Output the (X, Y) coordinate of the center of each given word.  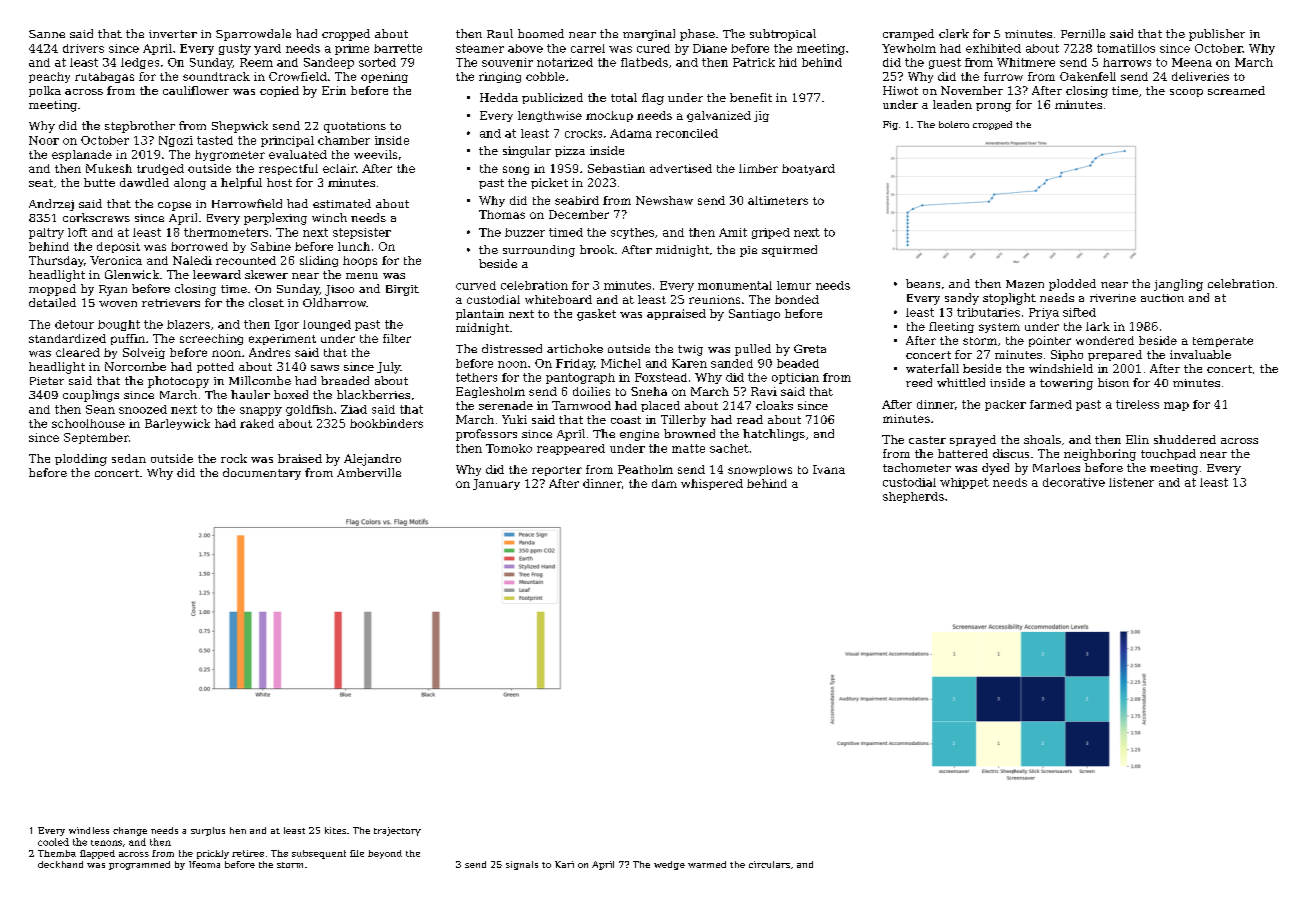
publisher (1217, 35)
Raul (500, 33)
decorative (1074, 482)
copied (279, 91)
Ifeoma (204, 864)
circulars (769, 864)
